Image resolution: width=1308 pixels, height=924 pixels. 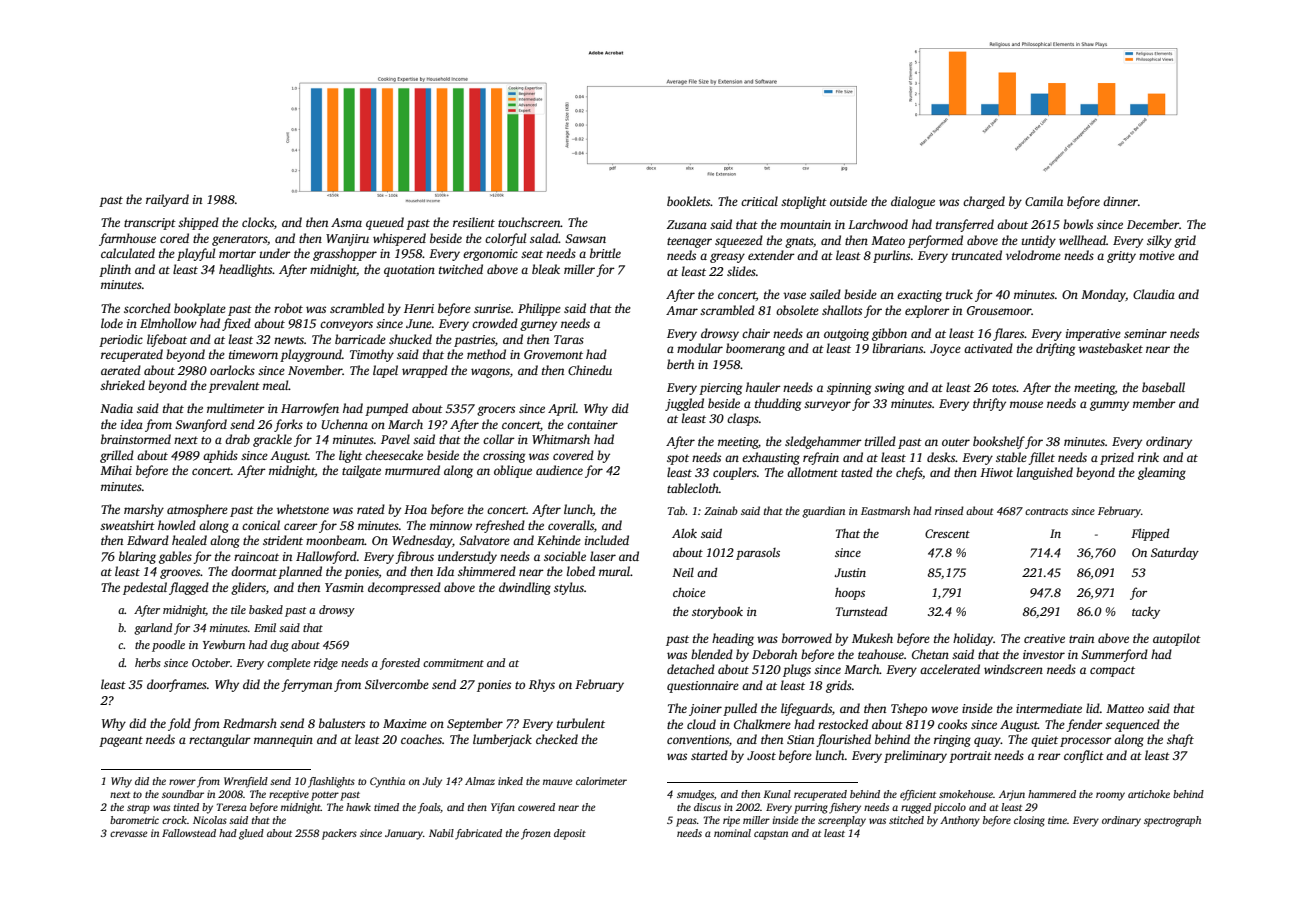 What do you see at coordinates (761, 755) in the document?
I see `Joost` at bounding box center [761, 755].
